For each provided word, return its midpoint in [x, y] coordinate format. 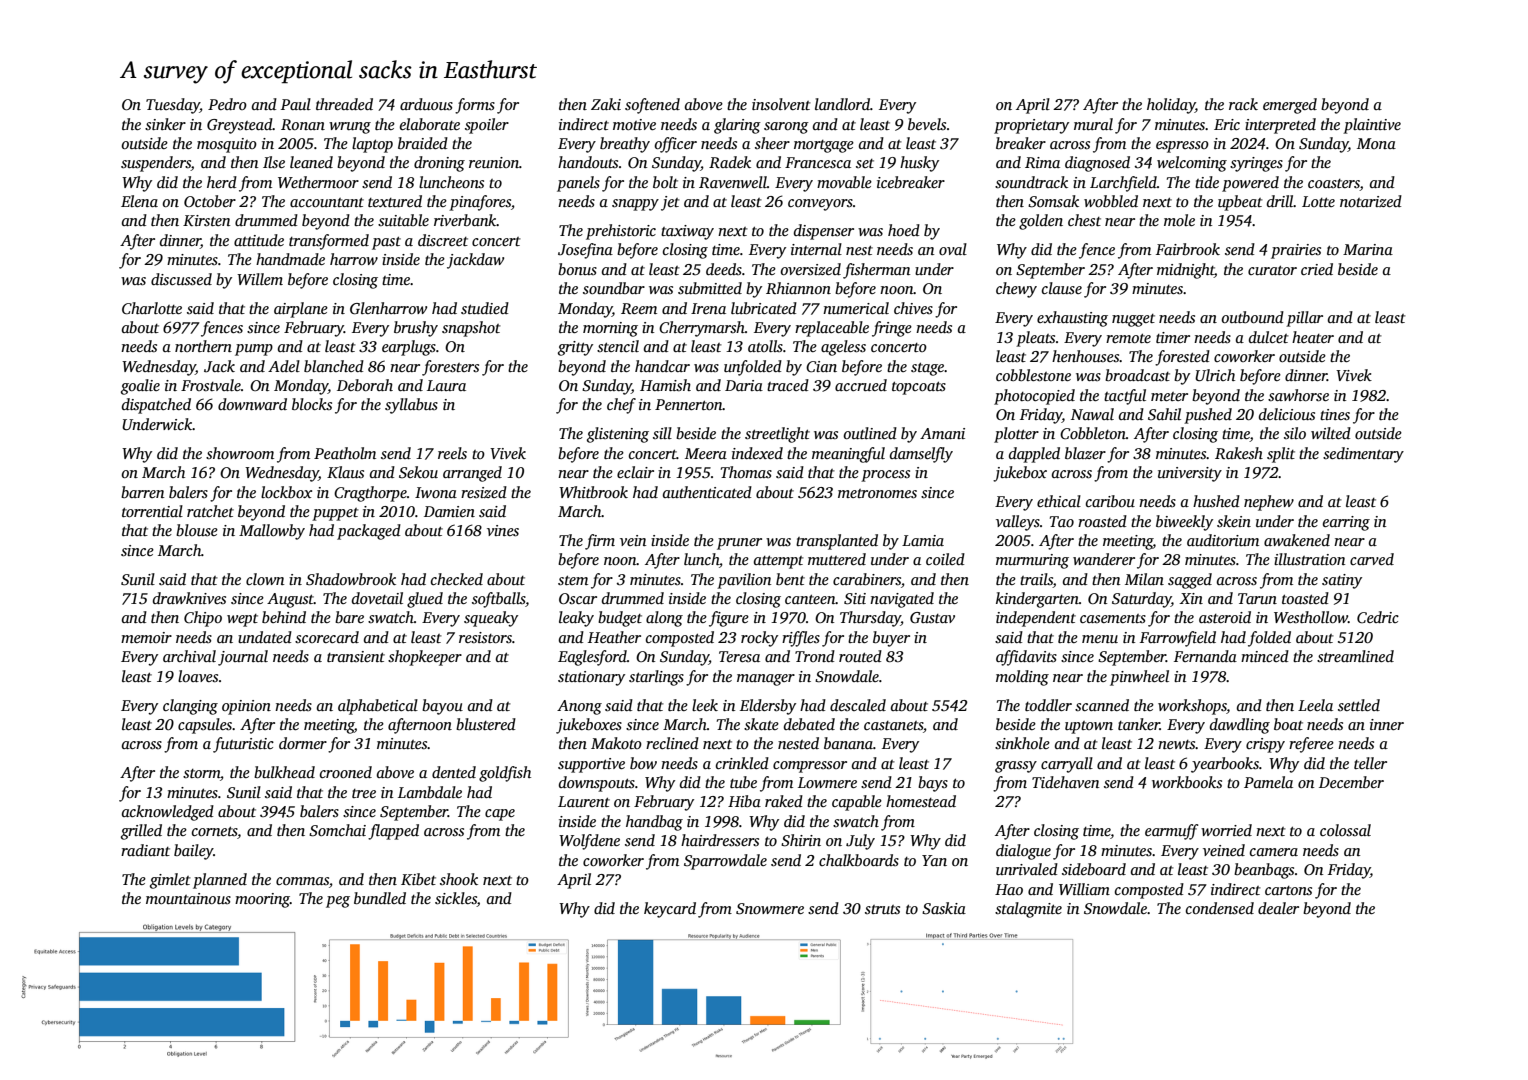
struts [882, 909]
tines [1335, 415]
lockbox [286, 492]
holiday [1171, 106]
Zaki [606, 104]
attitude [259, 240]
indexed [757, 453]
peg [338, 902]
